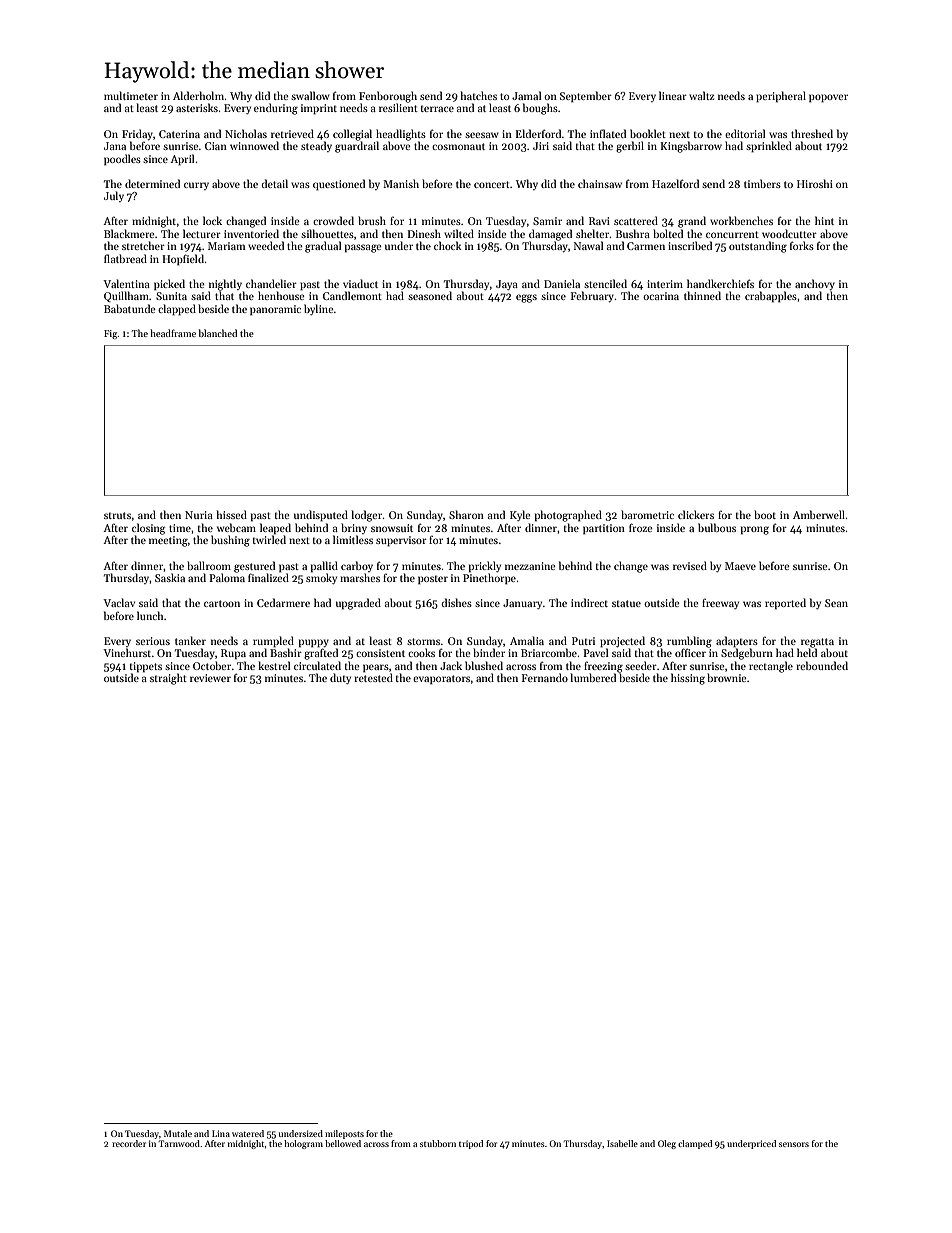 Image resolution: width=952 pixels, height=1233 pixels. I want to click on Nuria, so click(199, 515).
